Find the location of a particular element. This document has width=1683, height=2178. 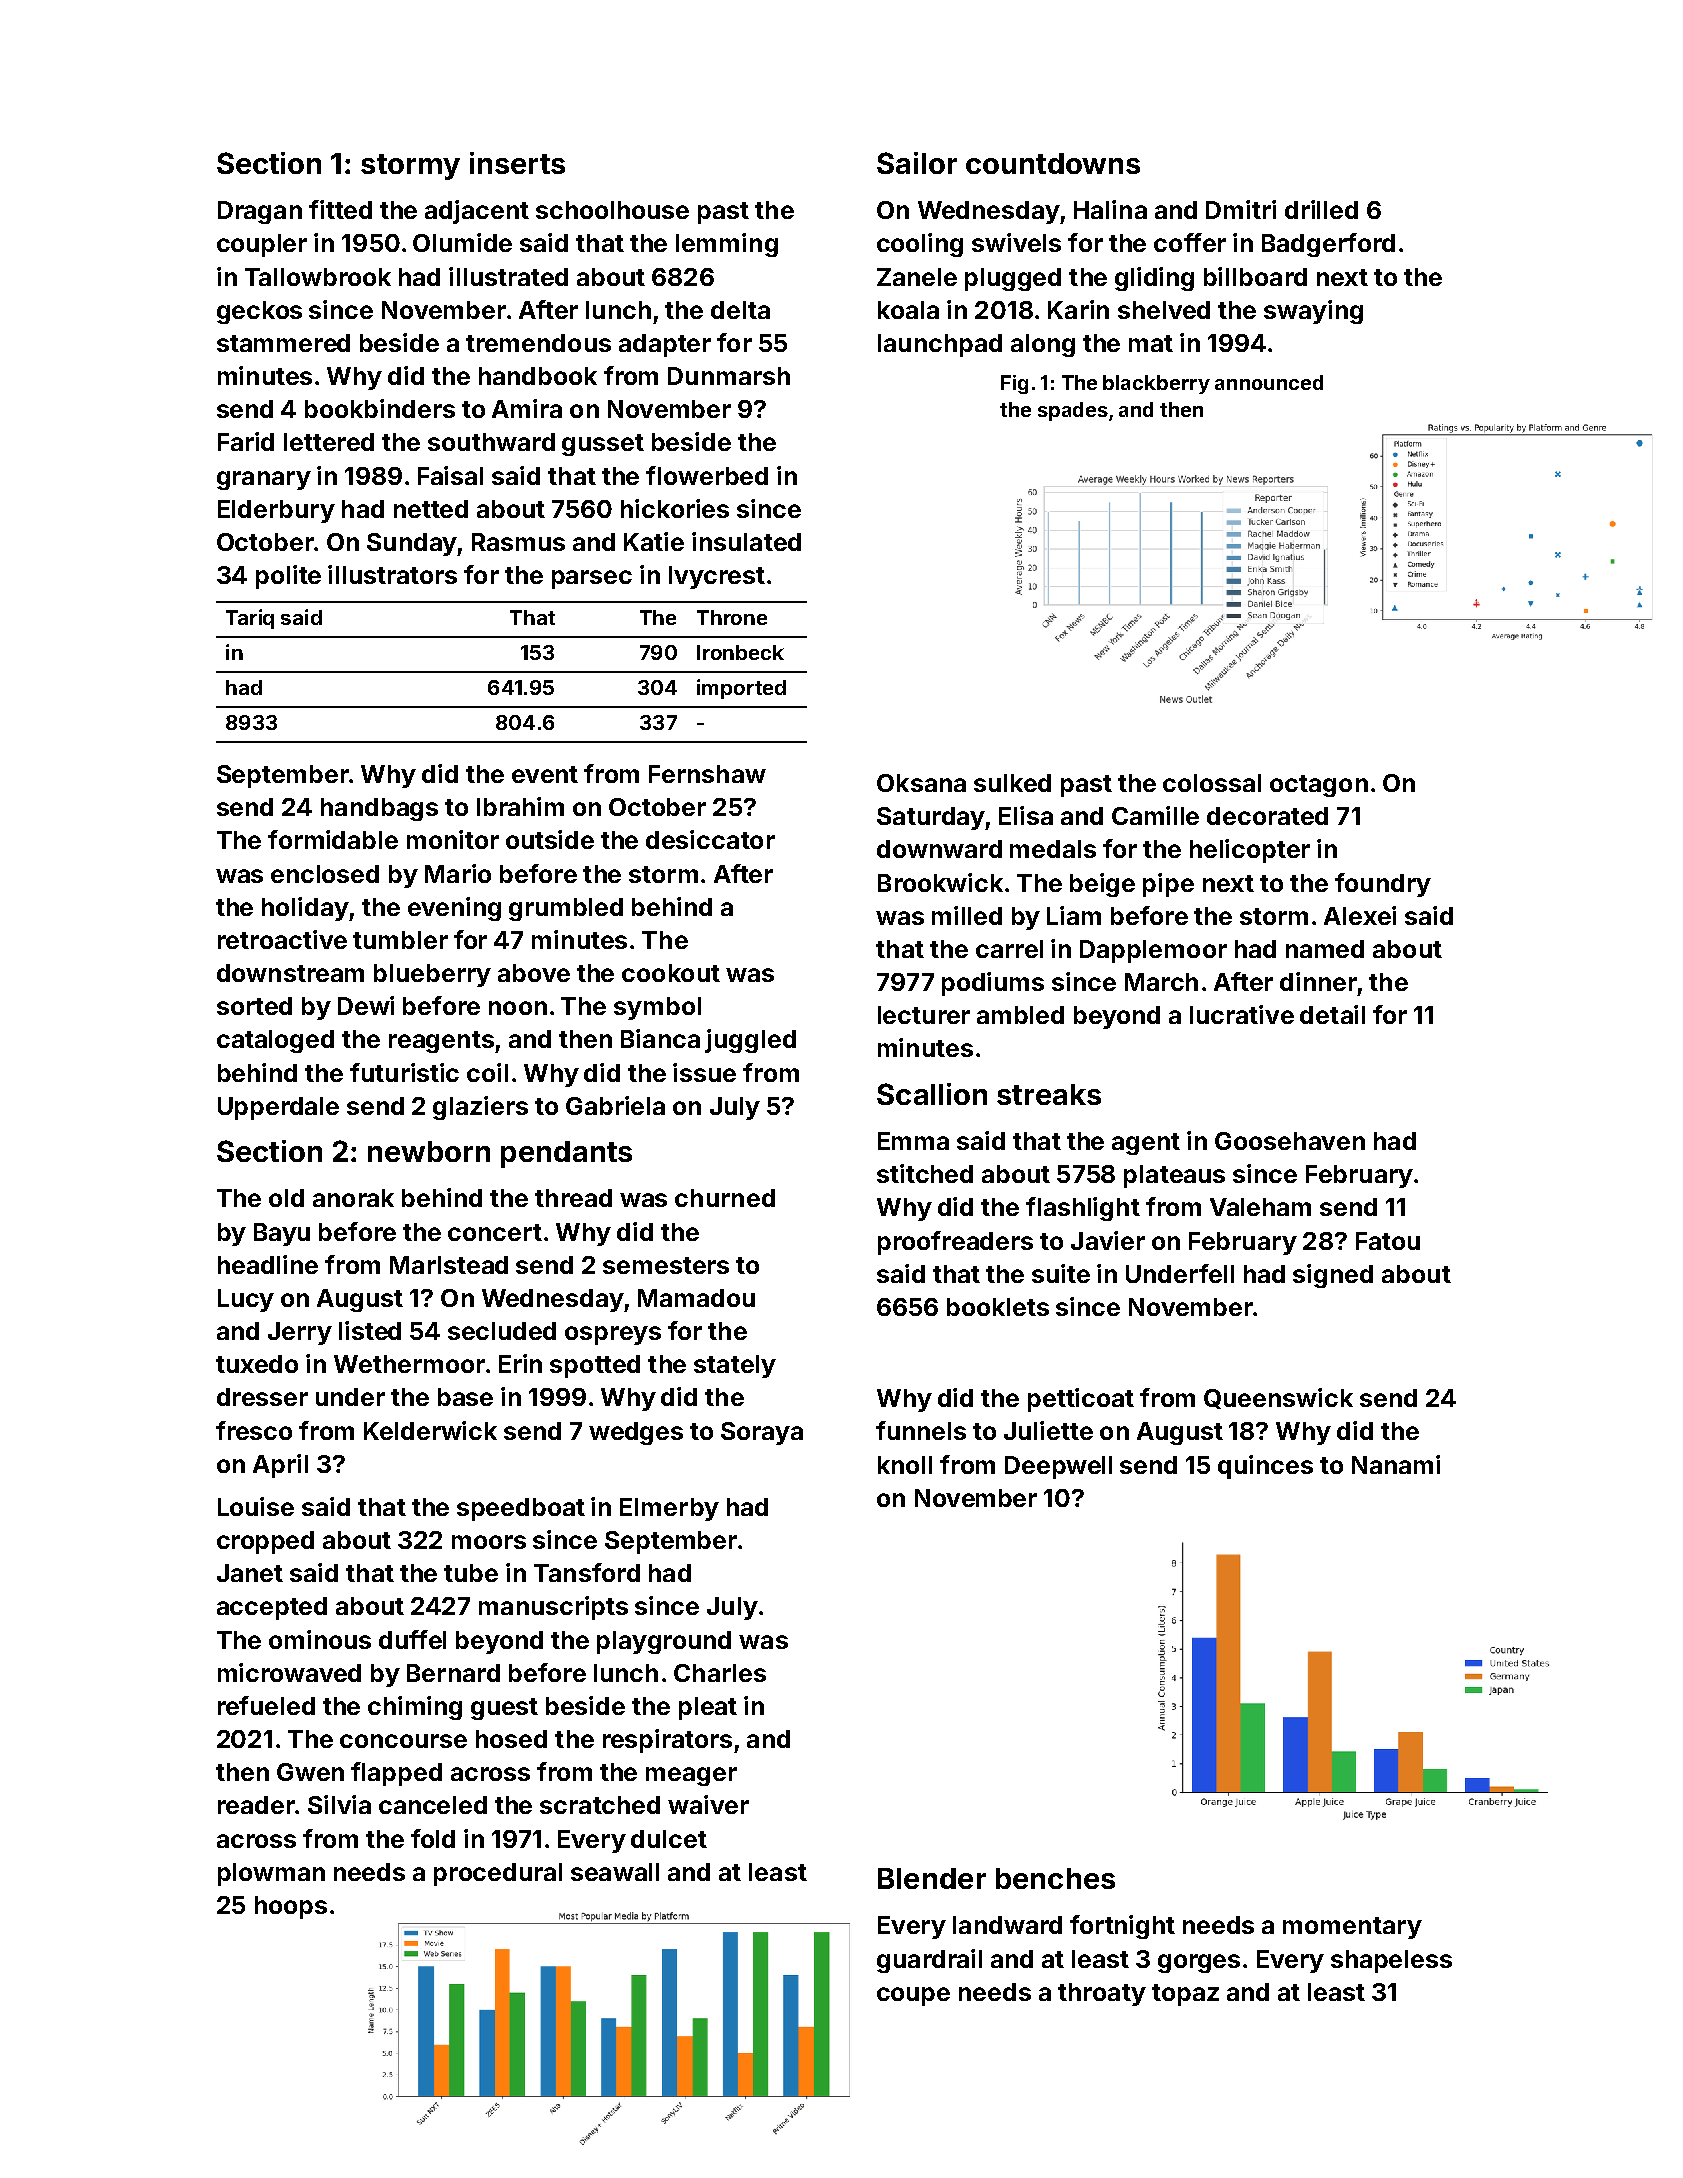

throaty is located at coordinates (1102, 1994).
